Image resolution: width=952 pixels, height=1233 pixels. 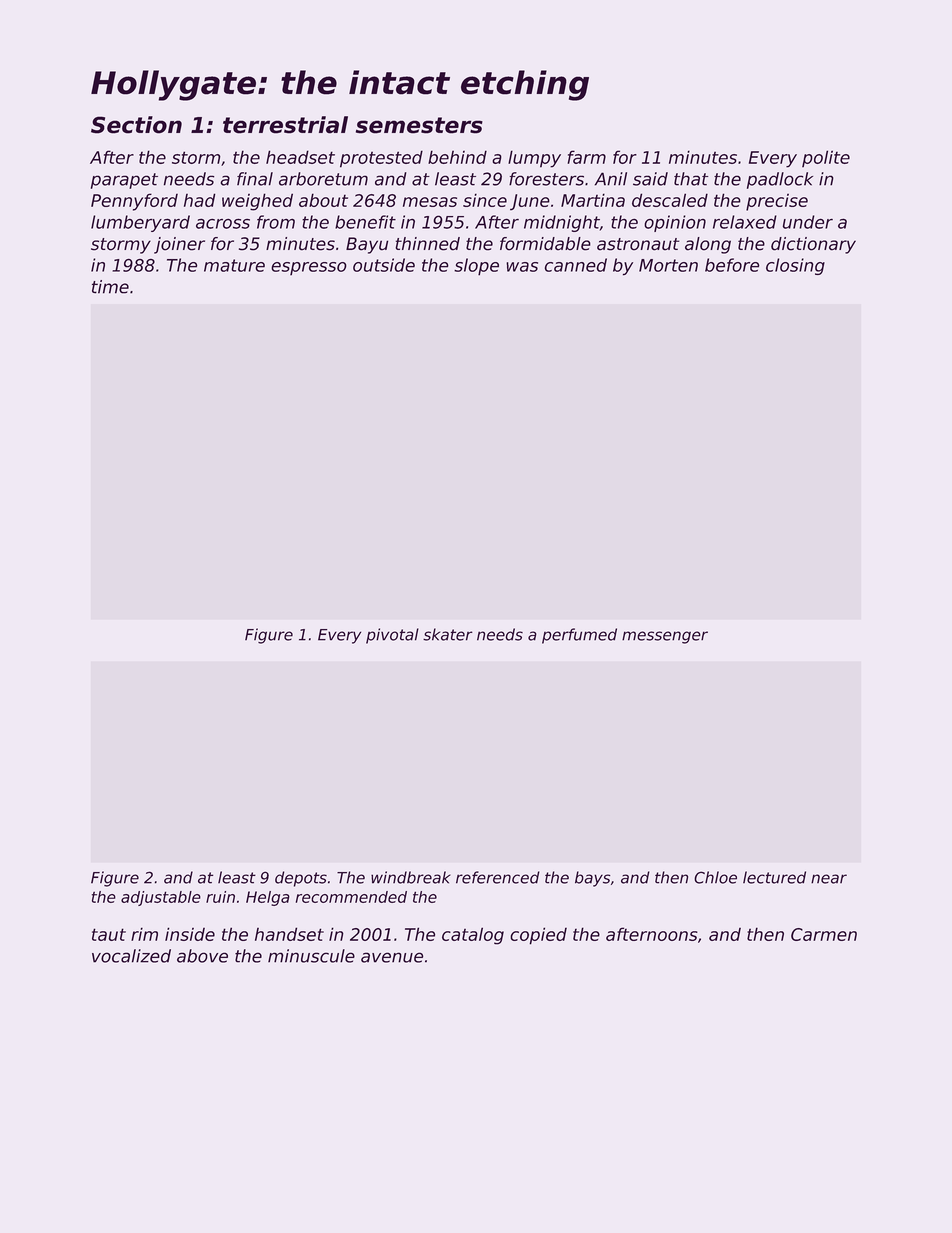 I want to click on adjustable, so click(x=161, y=898).
